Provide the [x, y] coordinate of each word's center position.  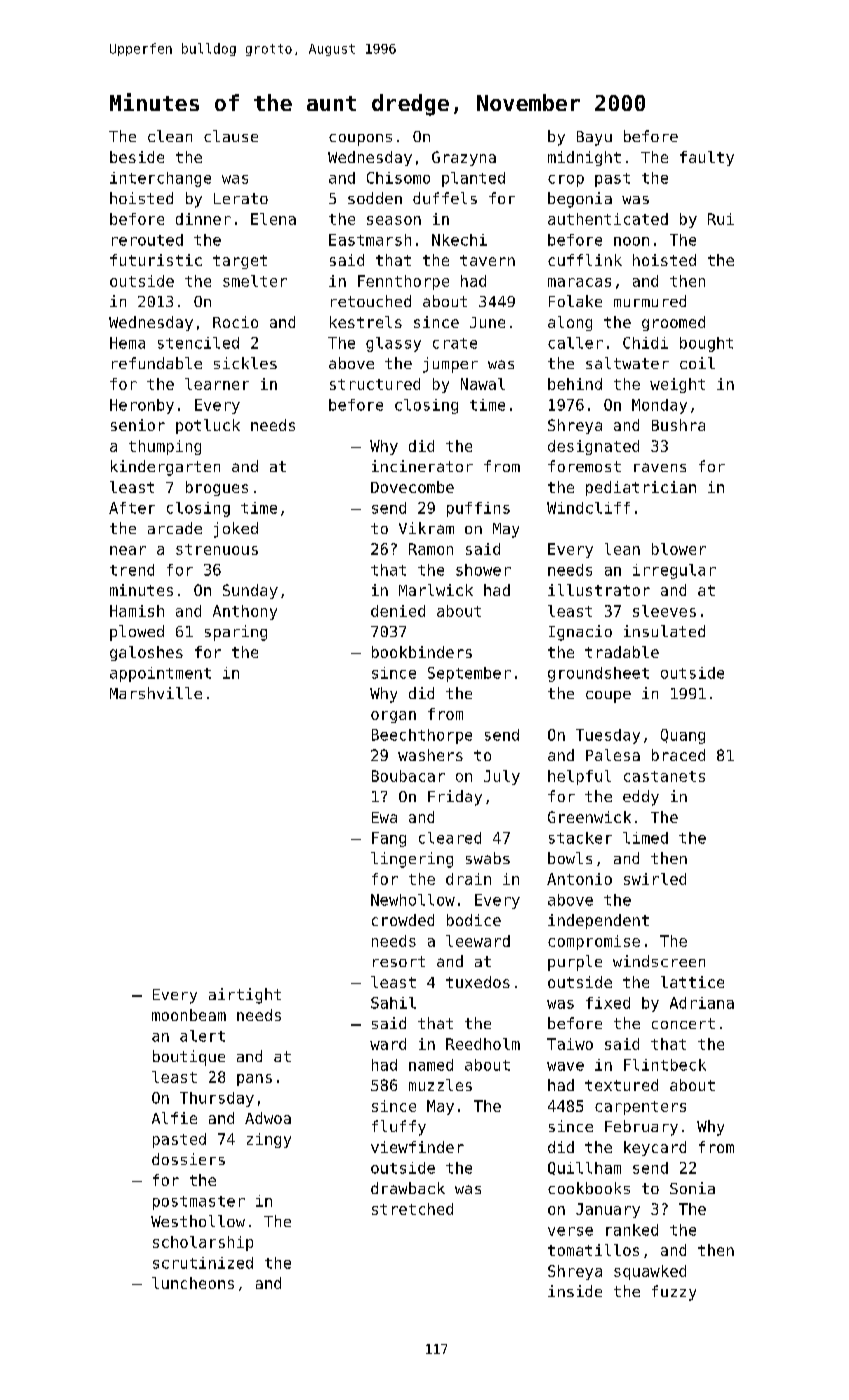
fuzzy [674, 1293]
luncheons [193, 1283]
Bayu [594, 138]
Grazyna [464, 158]
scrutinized [203, 1263]
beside [137, 157]
